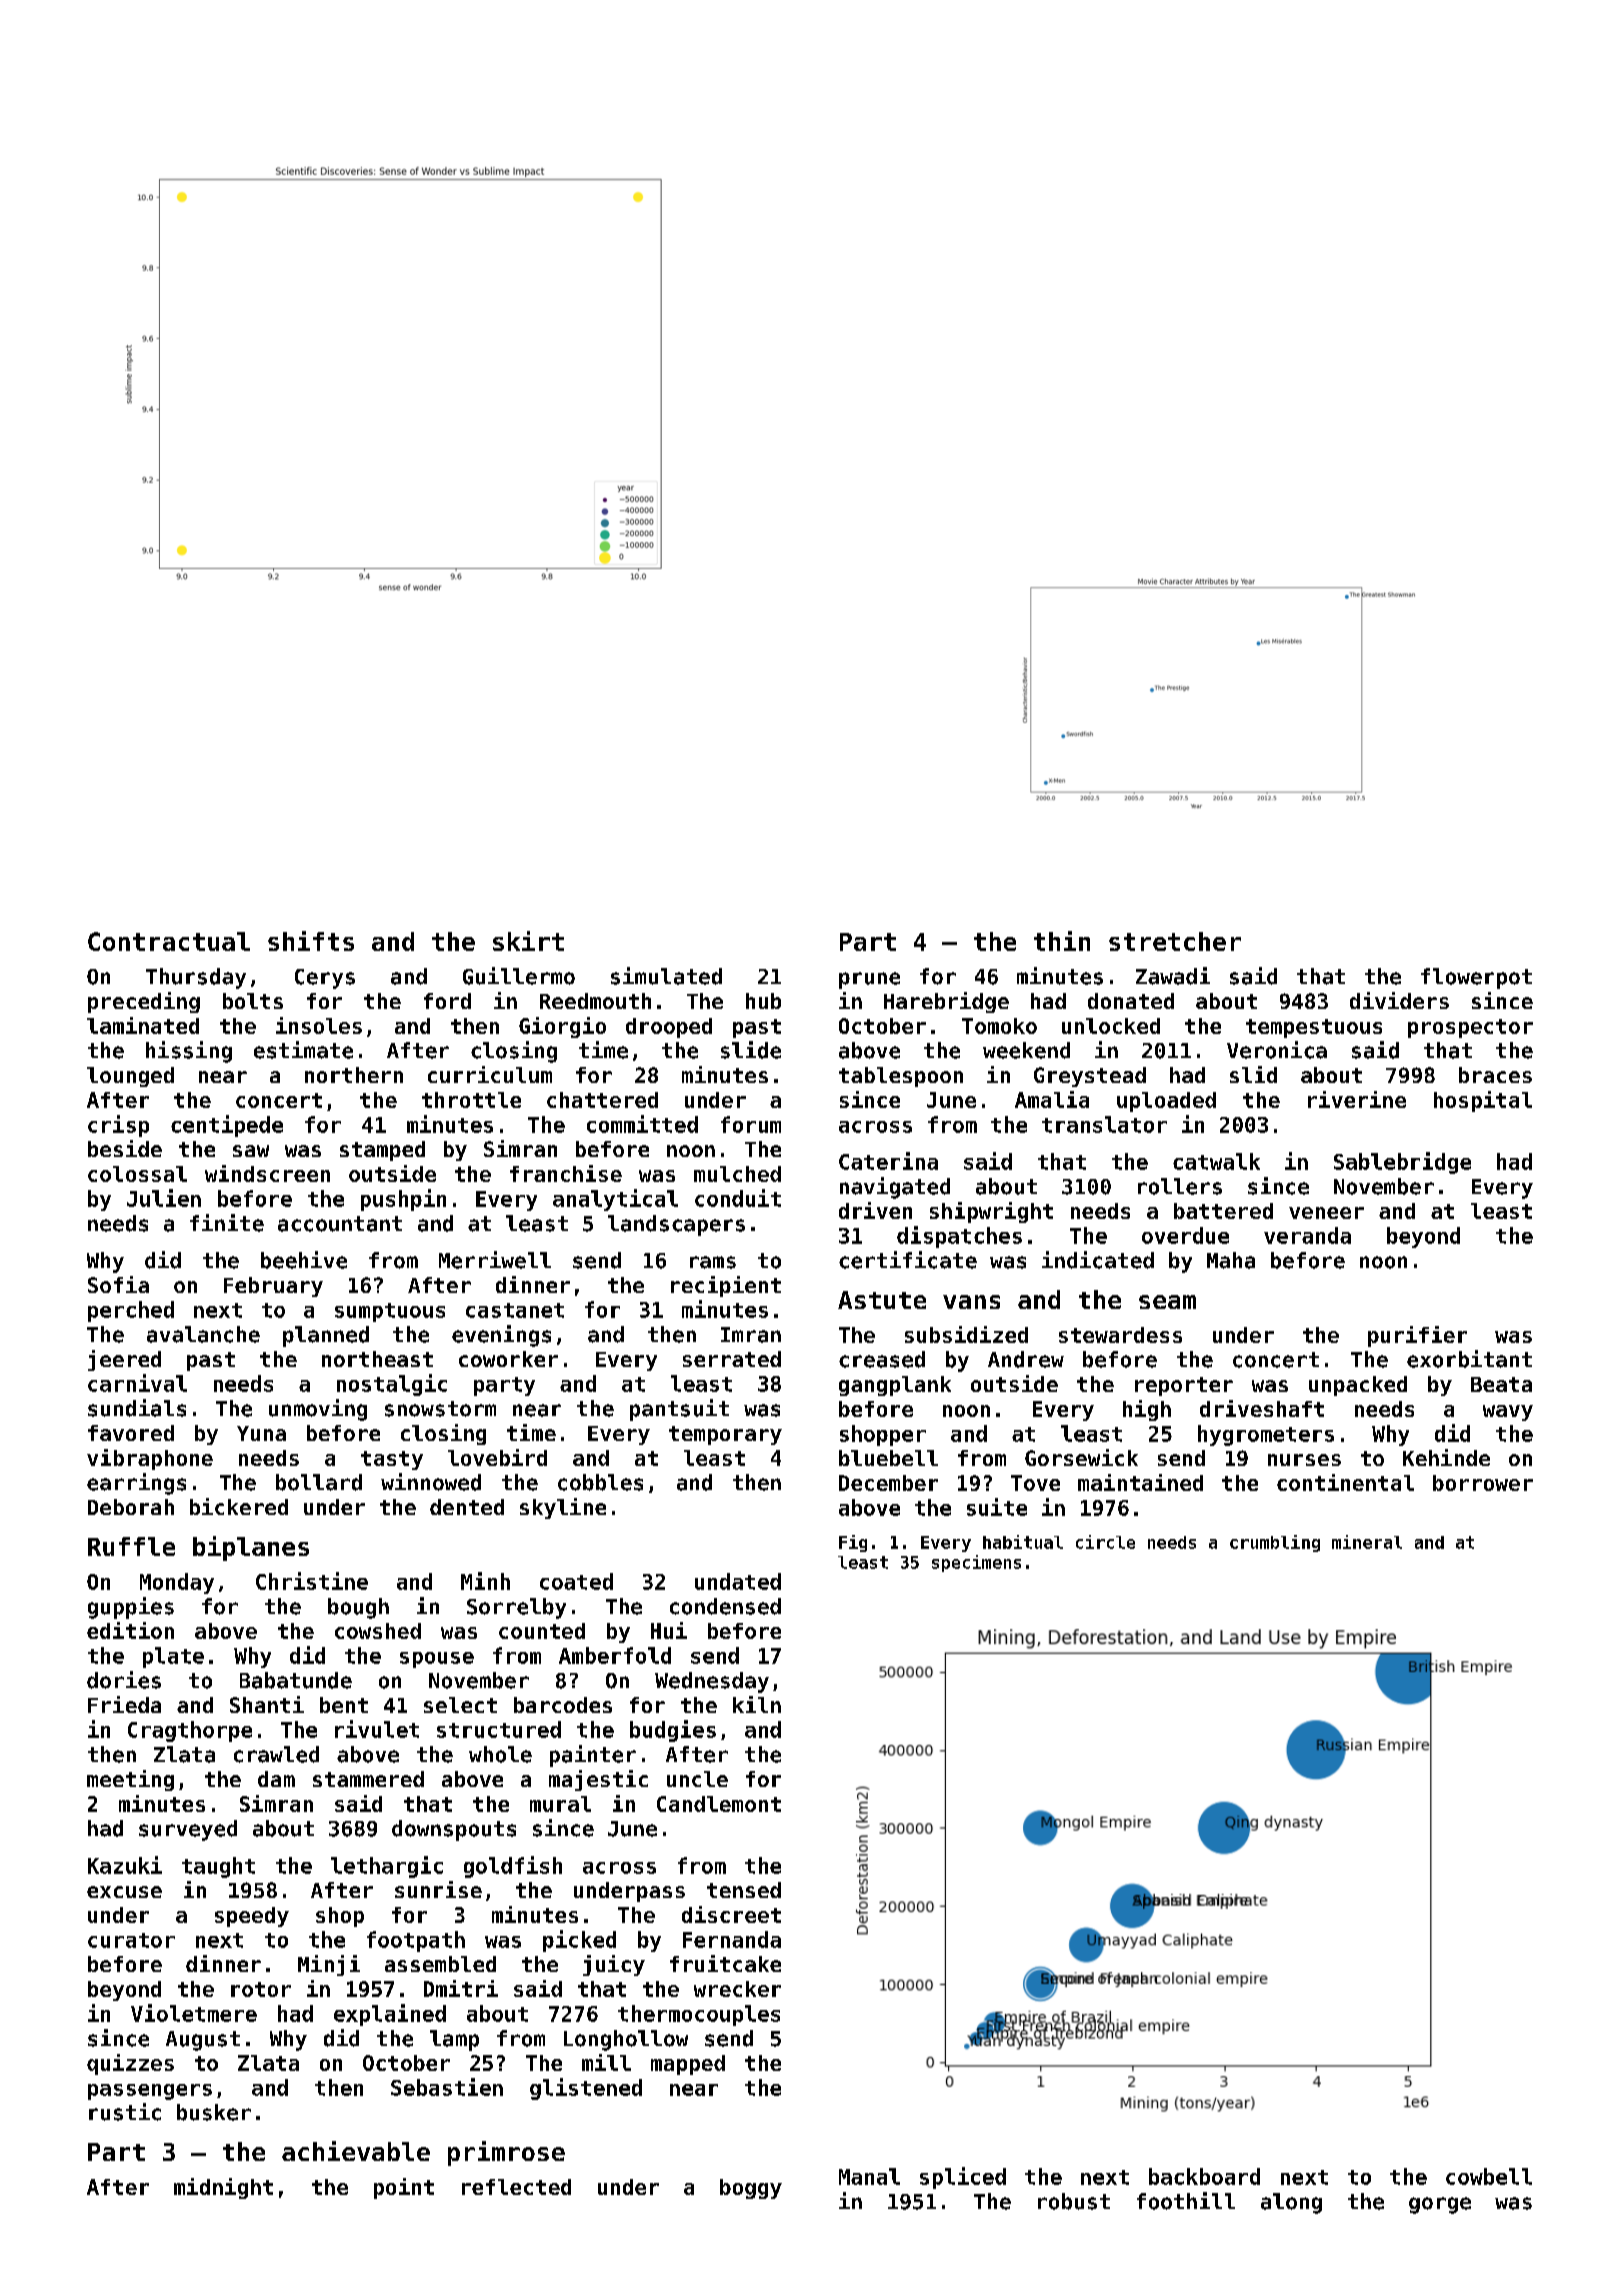 The image size is (1620, 2292). I want to click on unpacked, so click(1358, 1386).
